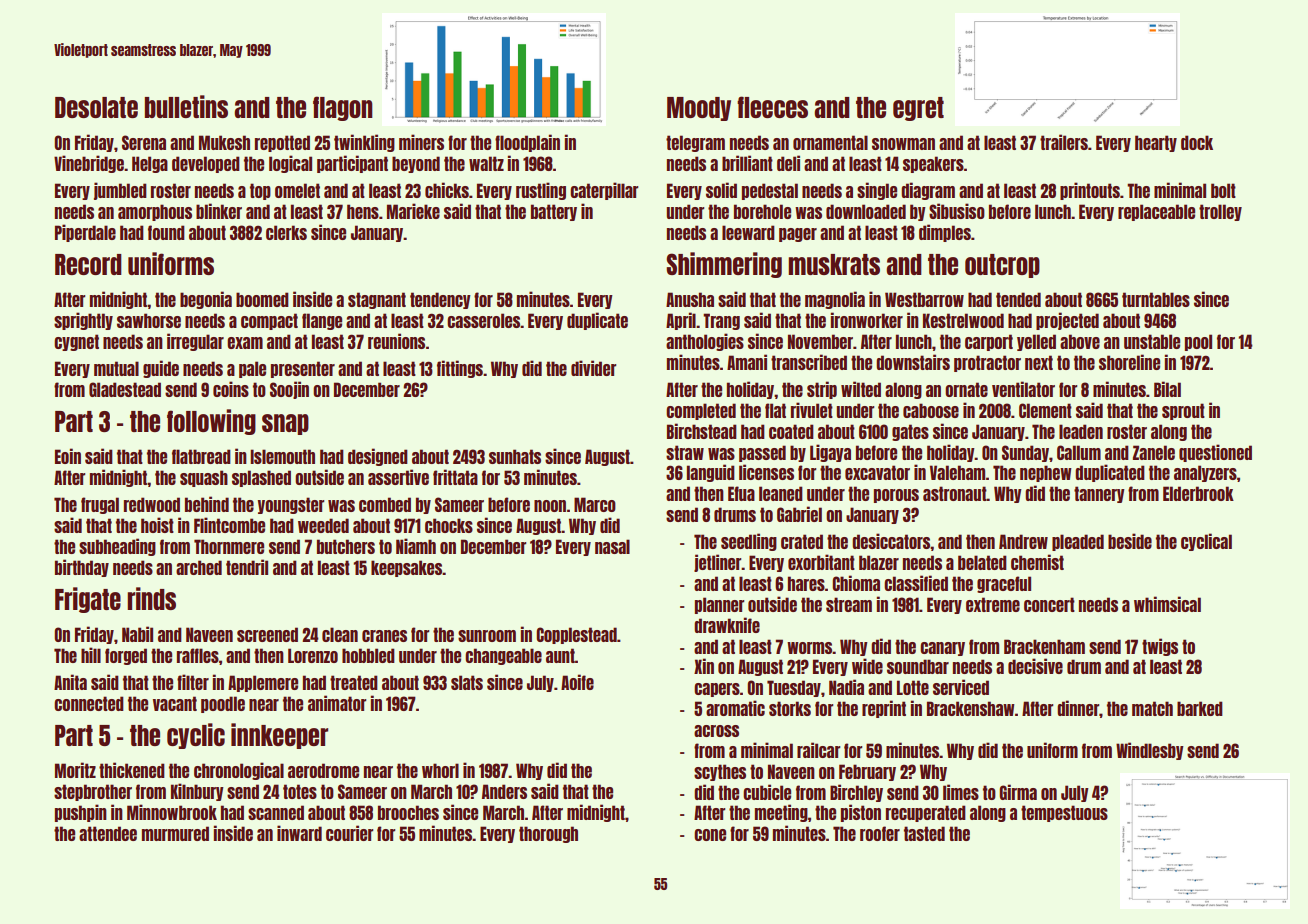 The image size is (1308, 924). I want to click on muskrats, so click(834, 264).
